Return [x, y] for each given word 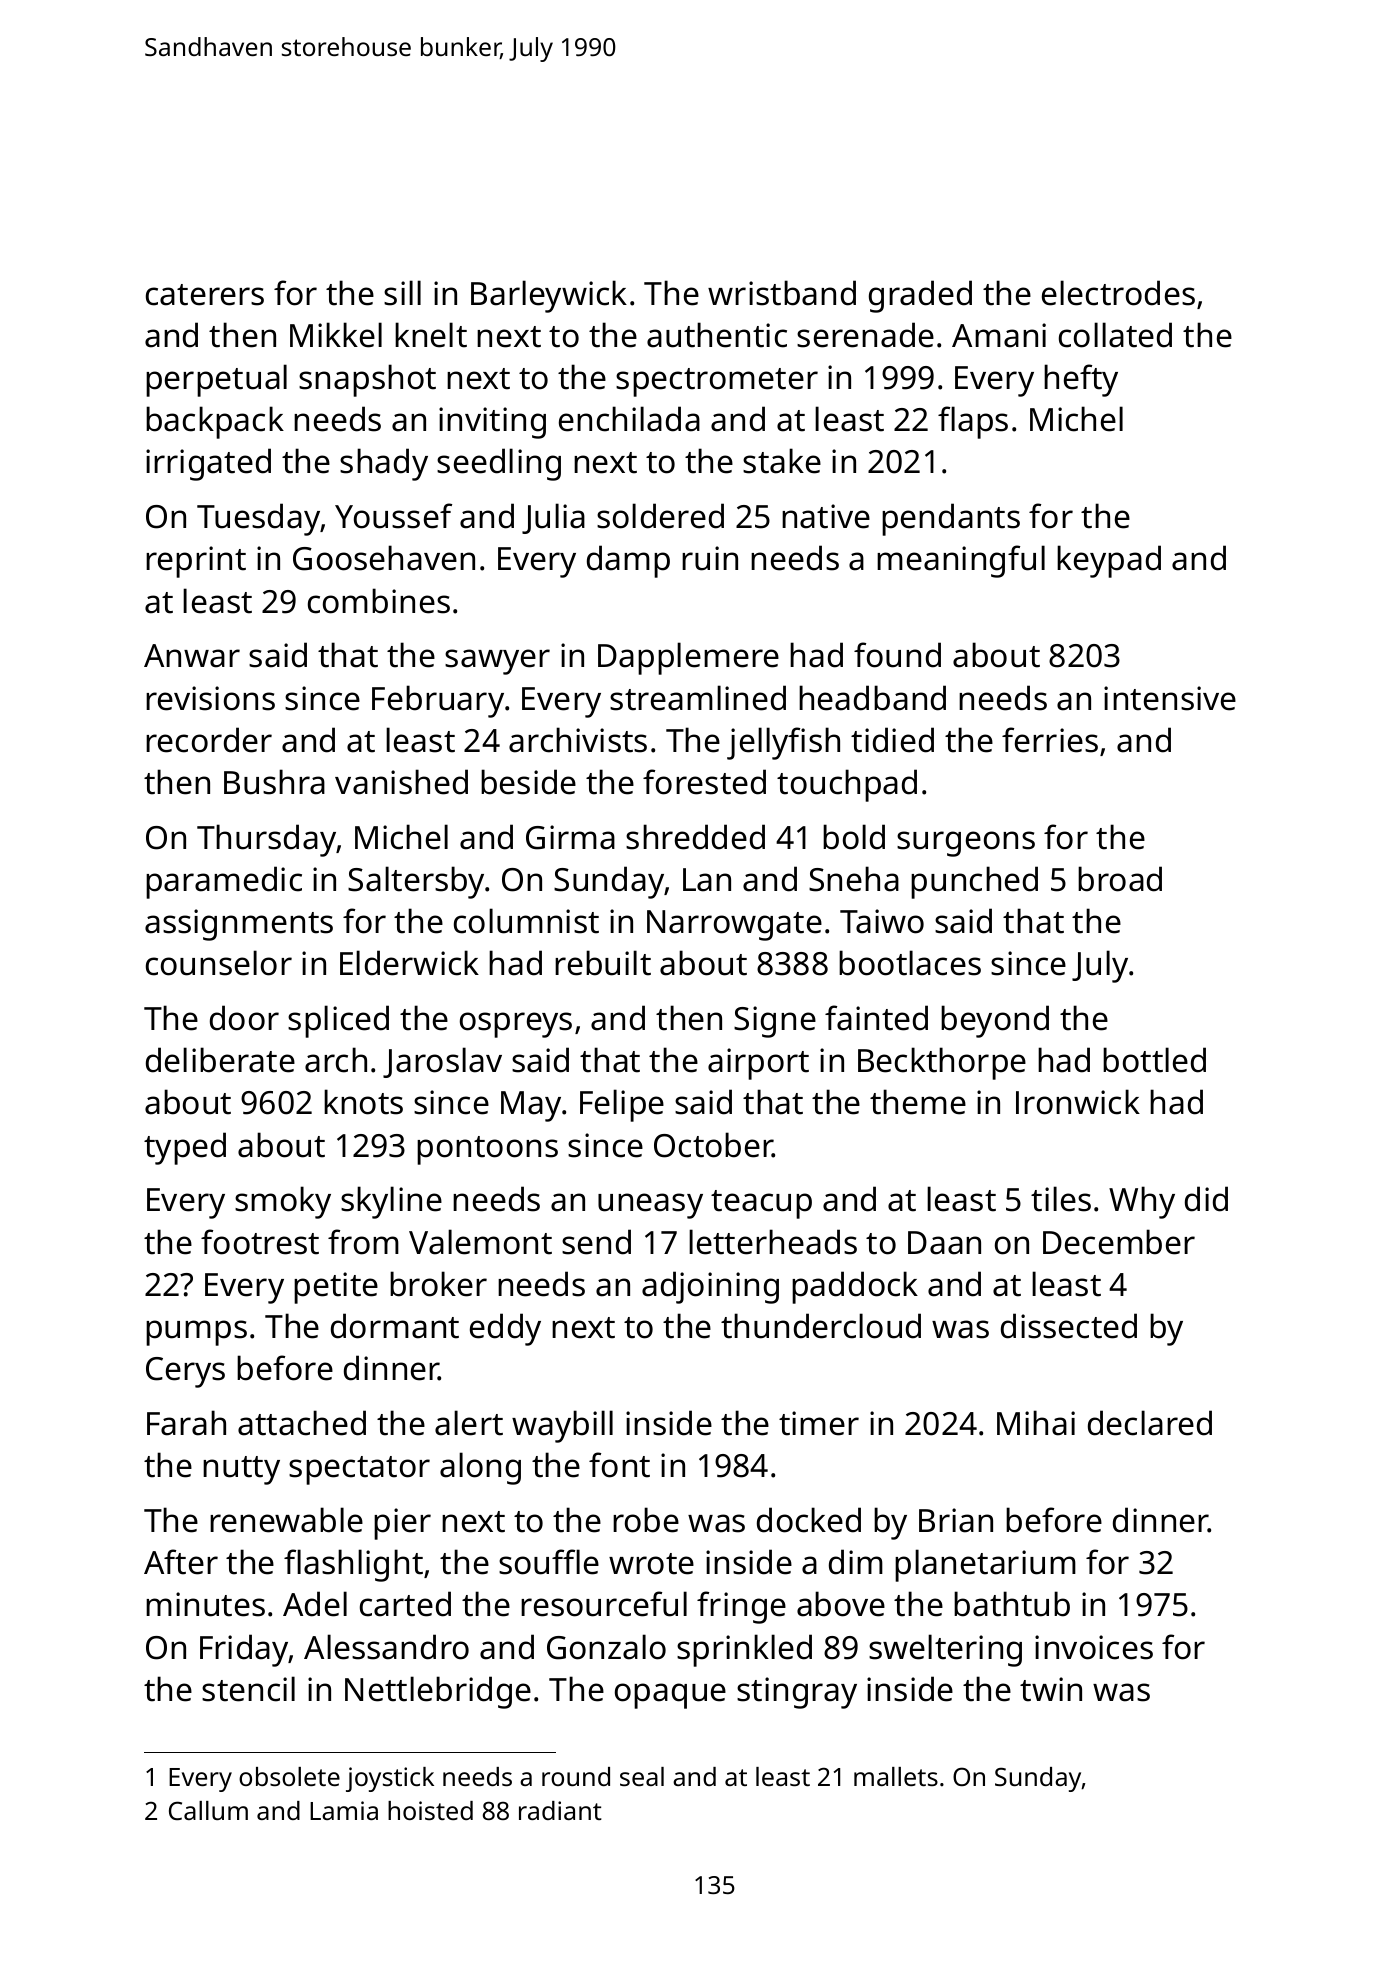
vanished [401, 782]
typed [185, 1148]
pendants [951, 519]
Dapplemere [688, 658]
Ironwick [1078, 1102]
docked [809, 1520]
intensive [1170, 698]
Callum [208, 1810]
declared [1150, 1423]
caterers [205, 295]
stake [782, 461]
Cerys [185, 1372]
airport [758, 1064]
